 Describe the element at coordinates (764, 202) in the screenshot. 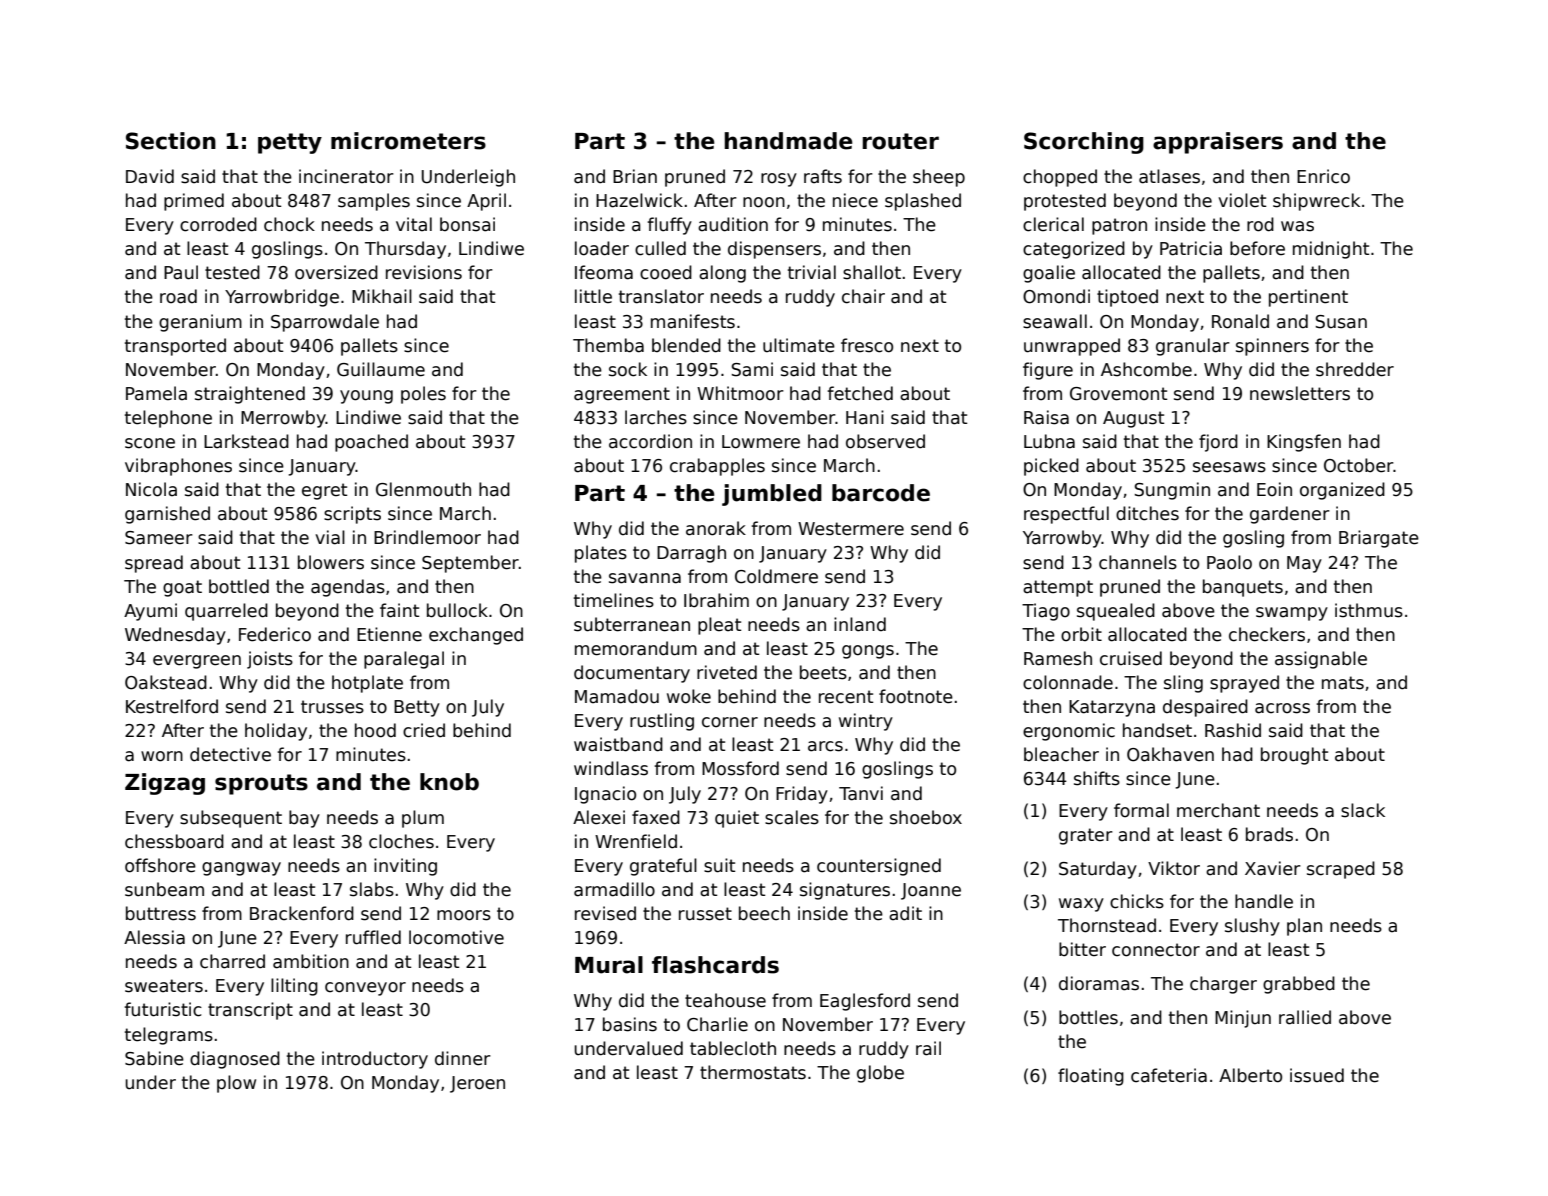

I see `noon` at that location.
